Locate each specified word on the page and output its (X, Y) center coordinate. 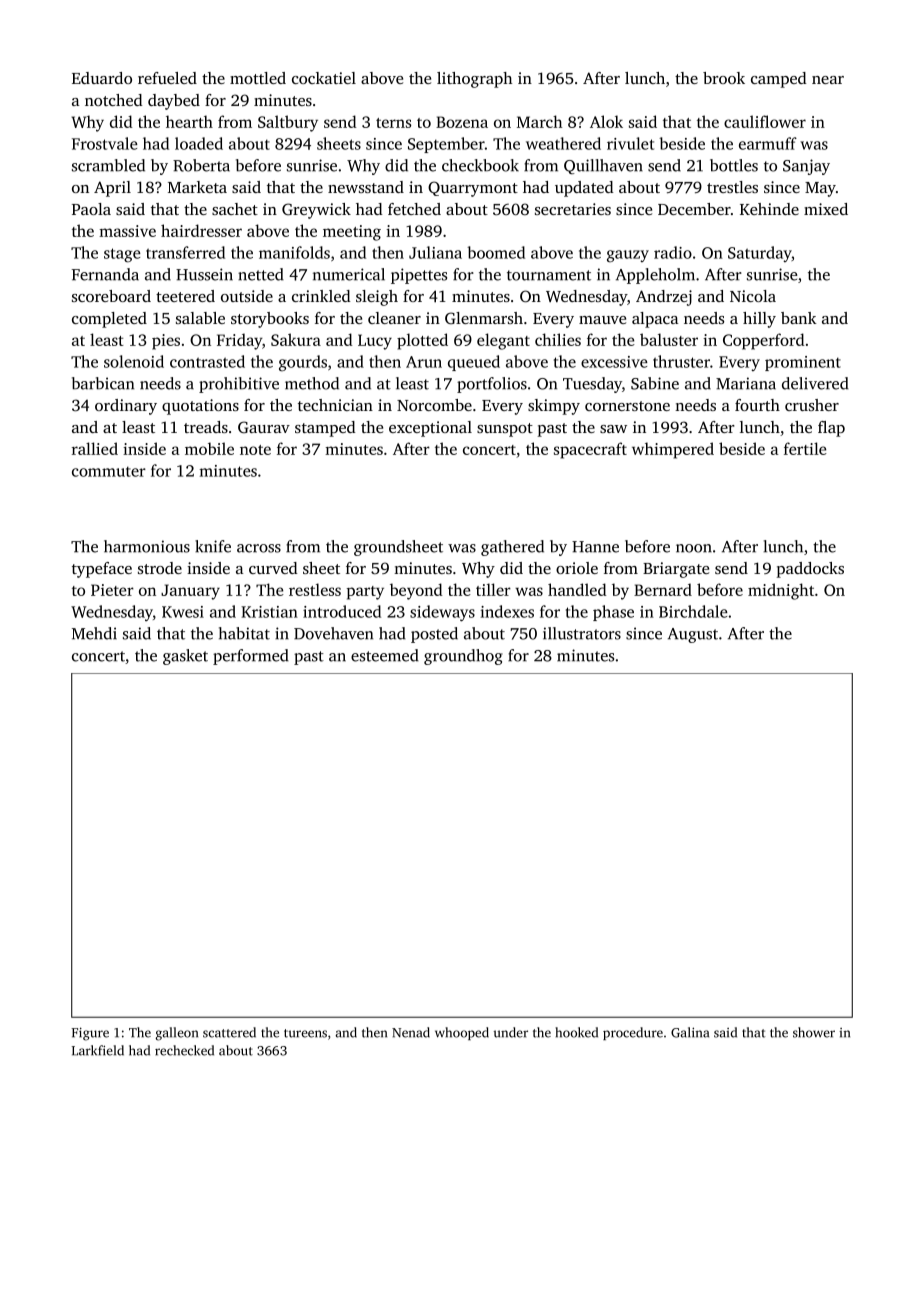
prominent (803, 363)
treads (206, 427)
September (446, 145)
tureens (305, 1033)
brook (724, 78)
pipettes (419, 276)
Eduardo (102, 78)
